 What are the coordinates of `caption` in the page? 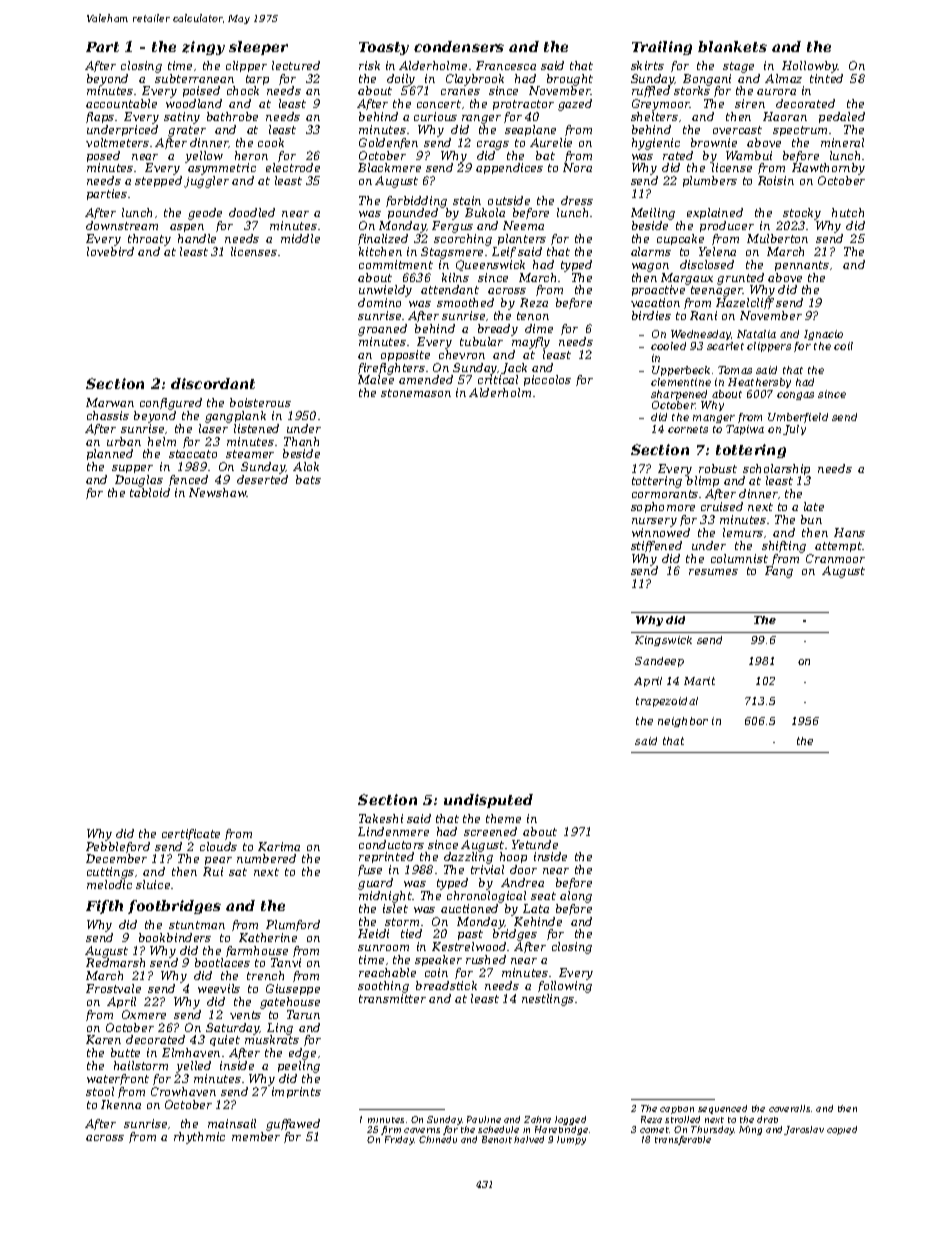 It's located at (677, 1110).
